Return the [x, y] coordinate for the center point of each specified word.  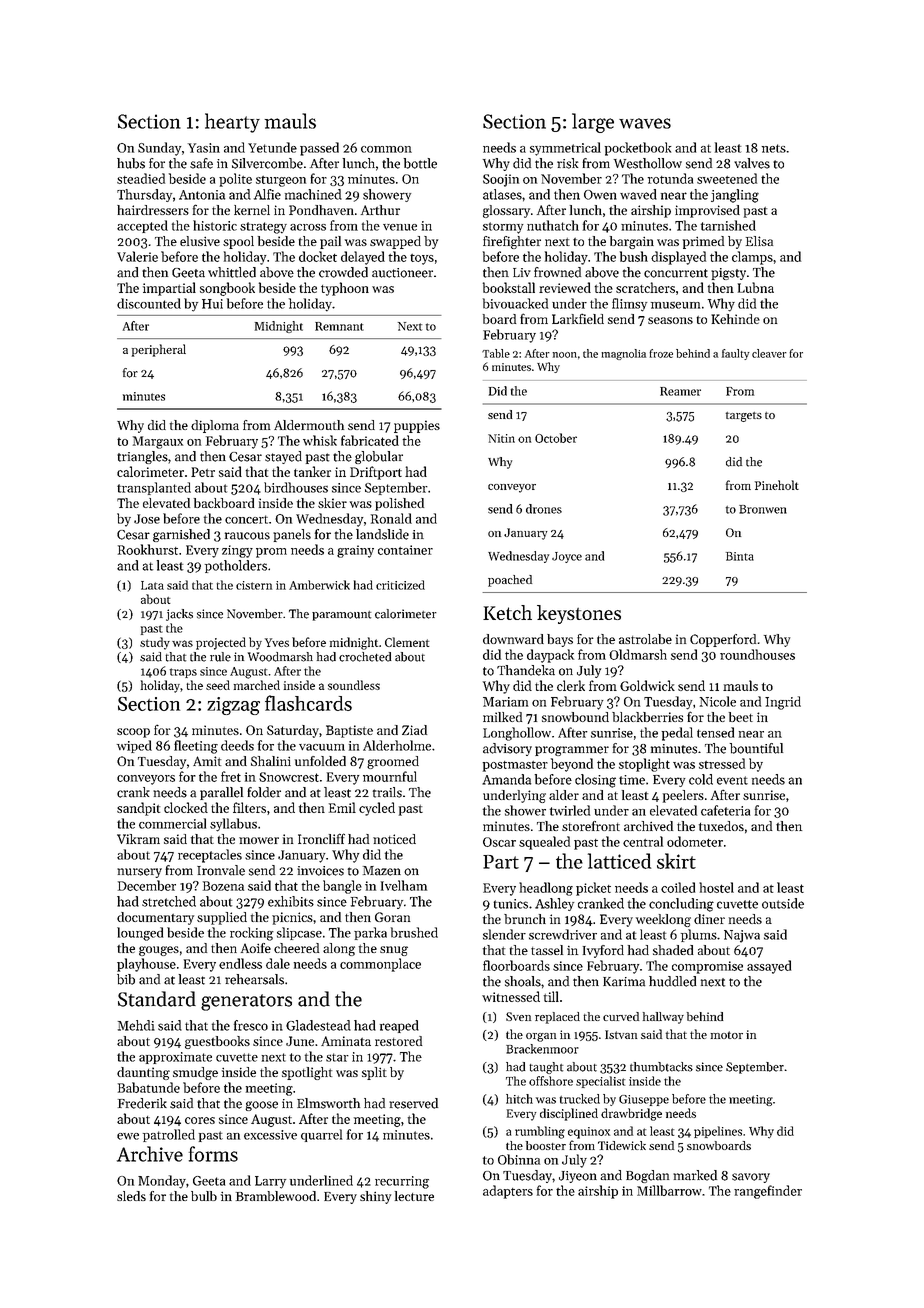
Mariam [505, 702]
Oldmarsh [638, 654]
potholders [236, 566]
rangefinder [768, 1192]
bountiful [756, 748]
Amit [207, 761]
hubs [131, 163]
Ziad [414, 730]
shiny [375, 1197]
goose [261, 1106]
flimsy [629, 305]
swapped [395, 242]
